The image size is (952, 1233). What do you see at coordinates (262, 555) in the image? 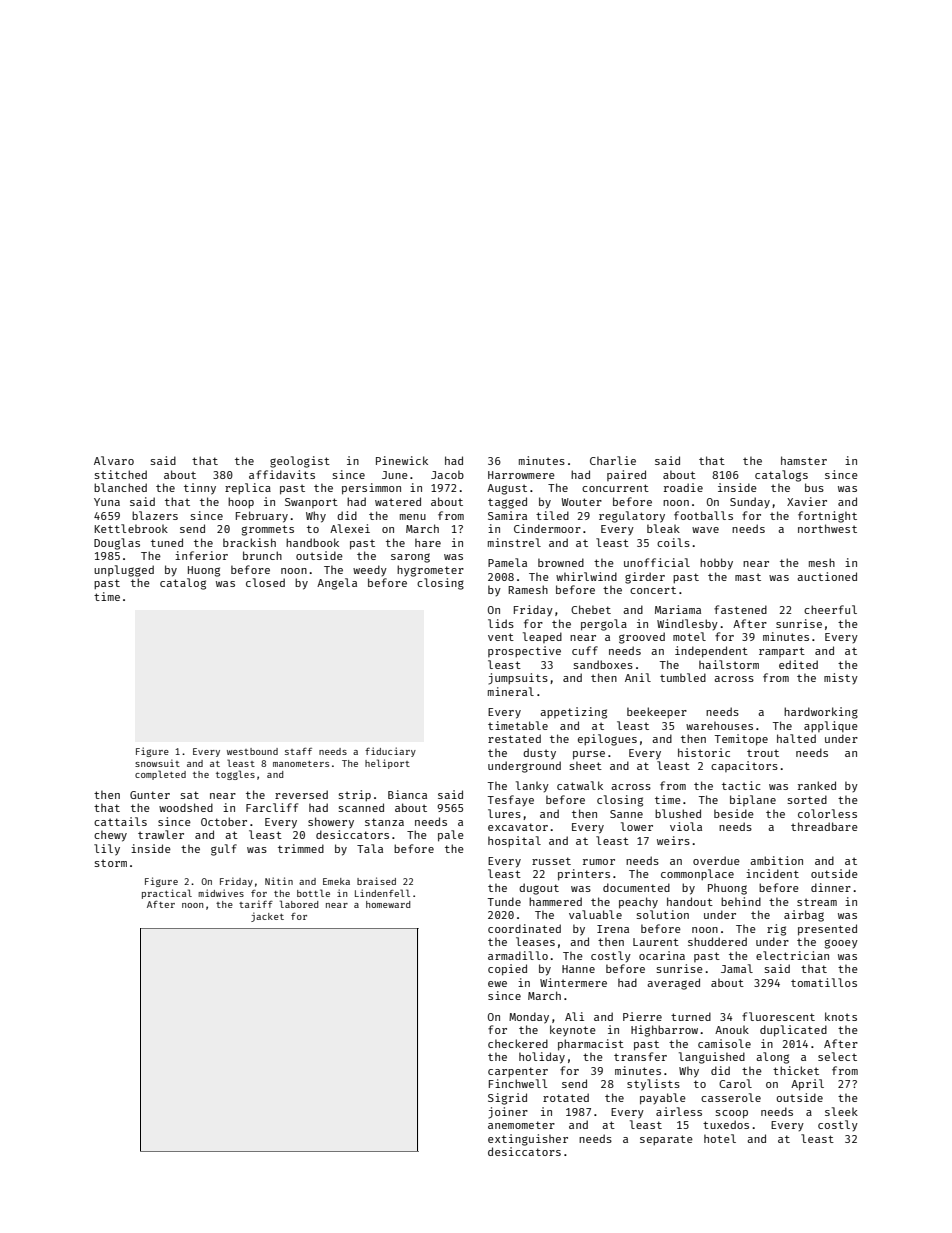
I see `brunch` at bounding box center [262, 555].
